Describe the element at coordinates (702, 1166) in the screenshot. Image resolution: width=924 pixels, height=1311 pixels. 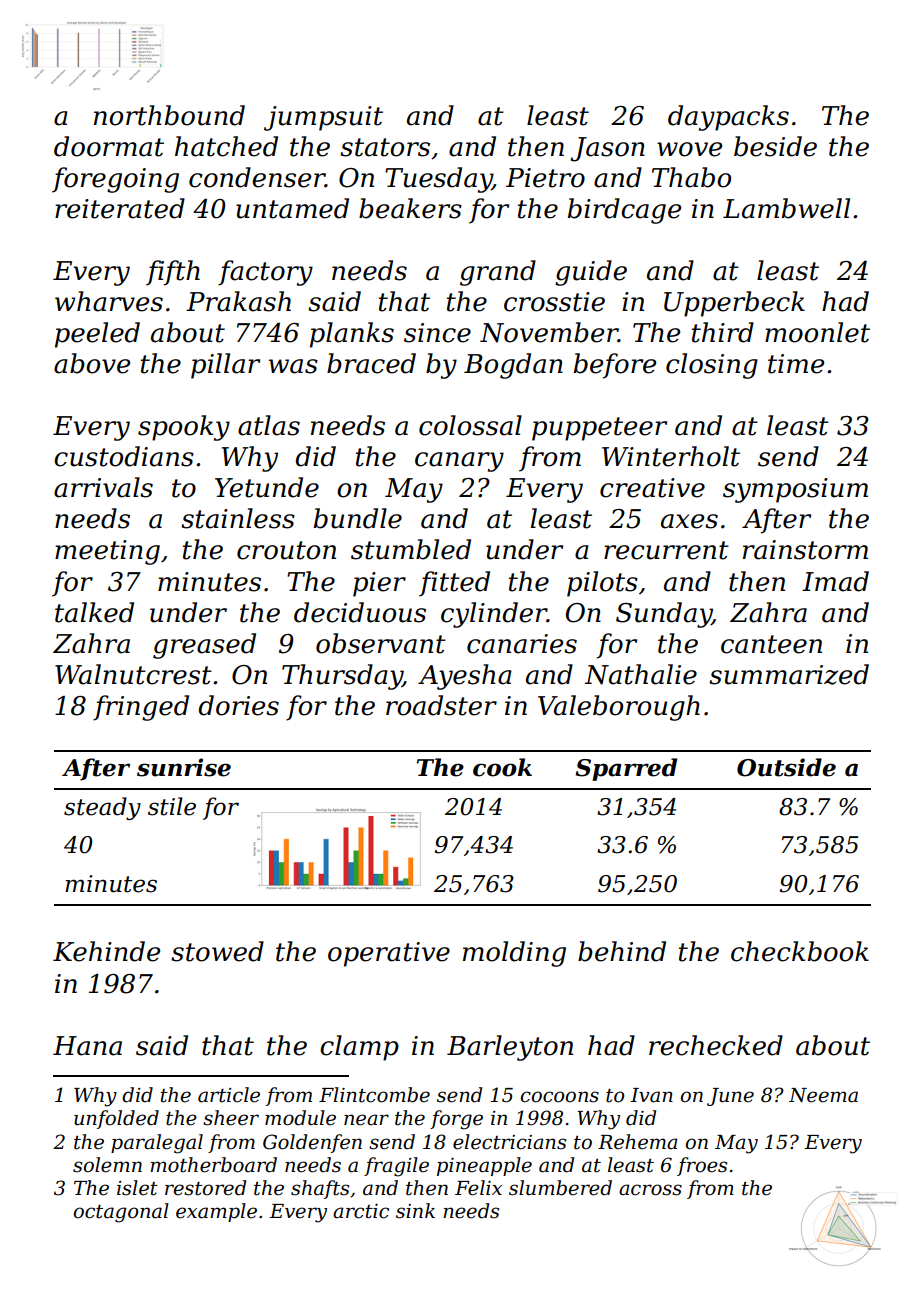
I see `froes` at that location.
